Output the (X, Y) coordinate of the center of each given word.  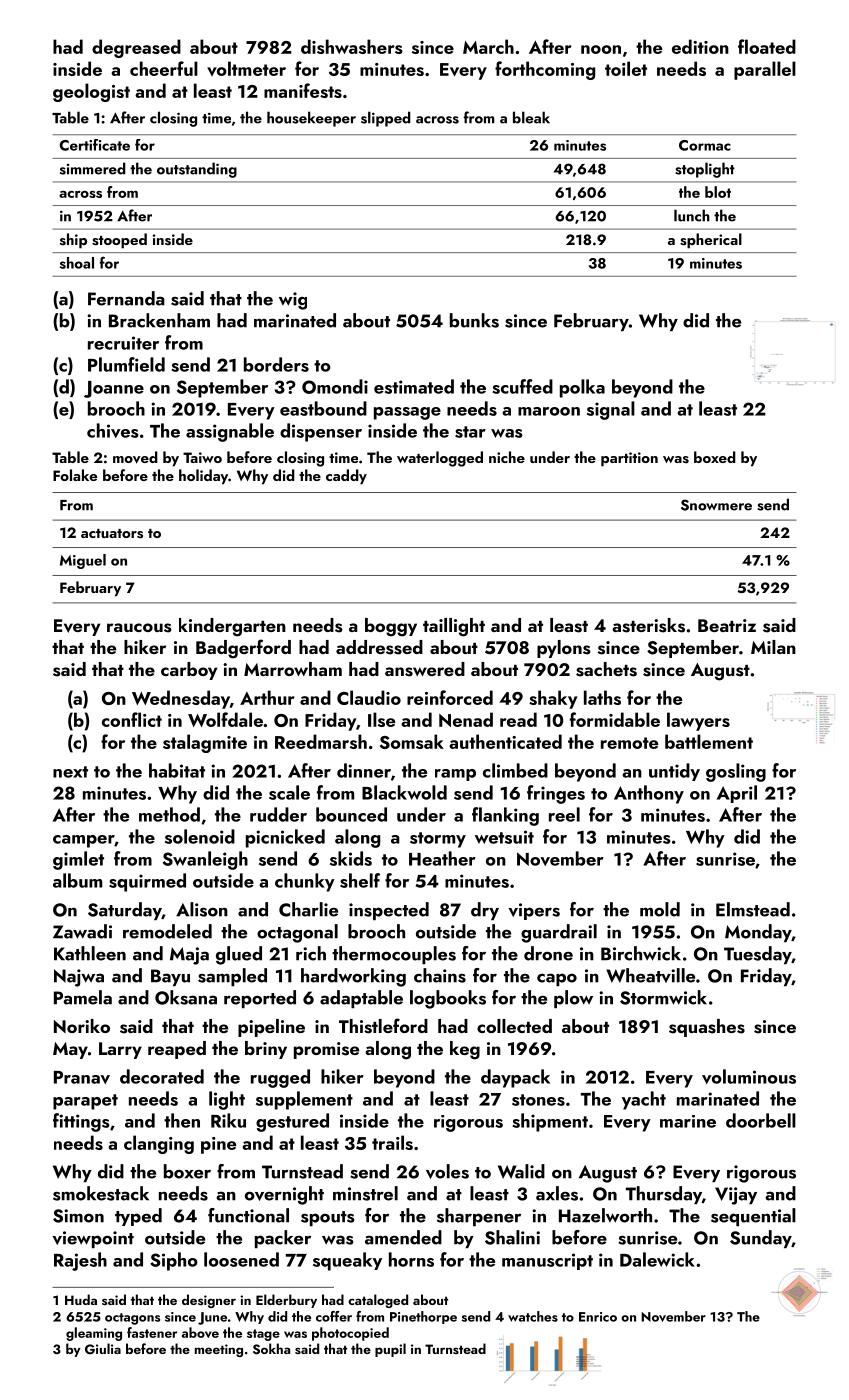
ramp (455, 775)
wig (293, 301)
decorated (162, 1076)
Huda (81, 1299)
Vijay (736, 1196)
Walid (521, 1171)
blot (718, 192)
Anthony (649, 794)
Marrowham (293, 669)
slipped (386, 119)
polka (582, 388)
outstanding (197, 170)
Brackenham (159, 320)
